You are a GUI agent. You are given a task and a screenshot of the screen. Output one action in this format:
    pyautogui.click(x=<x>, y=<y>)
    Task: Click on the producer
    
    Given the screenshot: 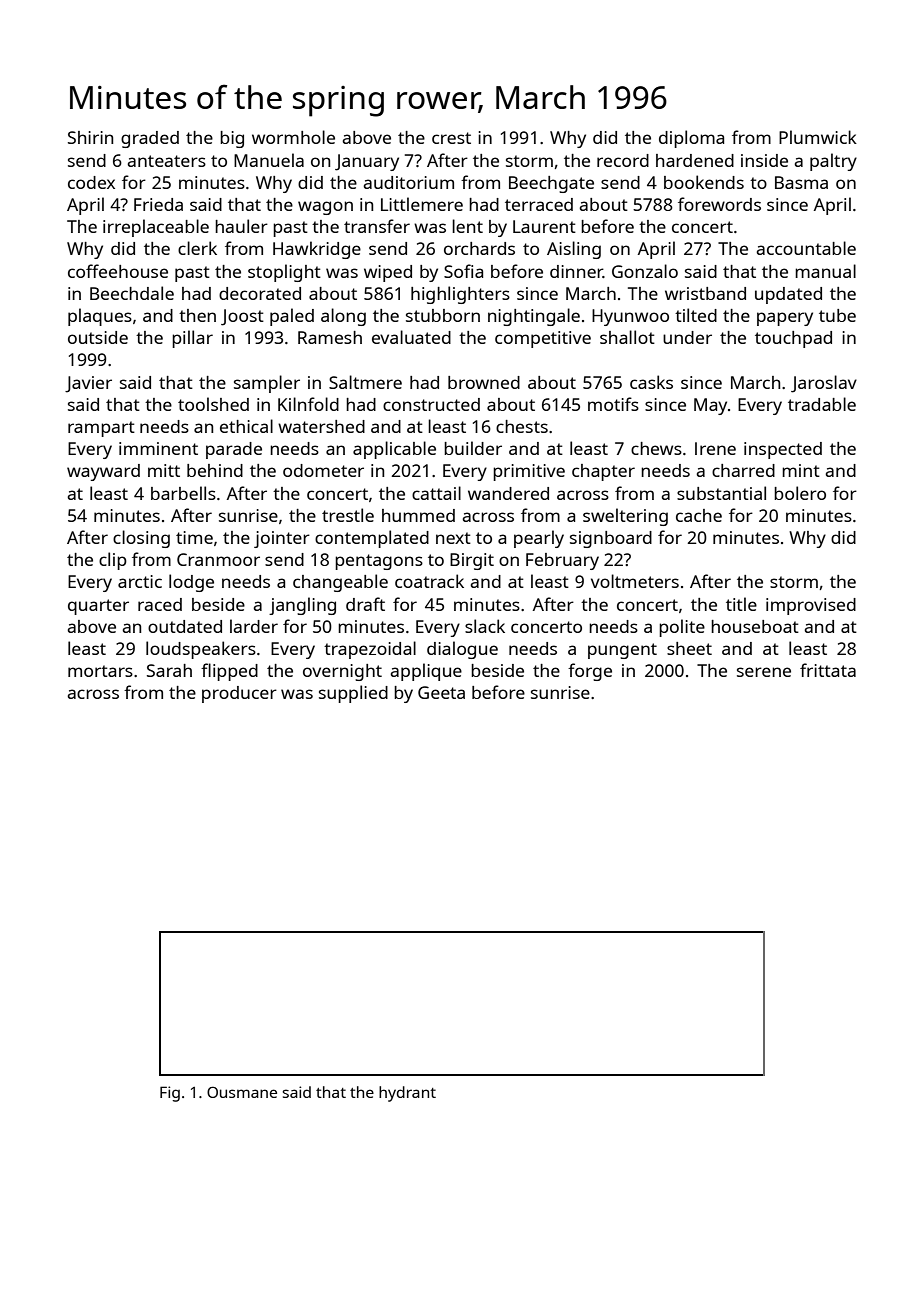 What is the action you would take?
    pyautogui.click(x=239, y=694)
